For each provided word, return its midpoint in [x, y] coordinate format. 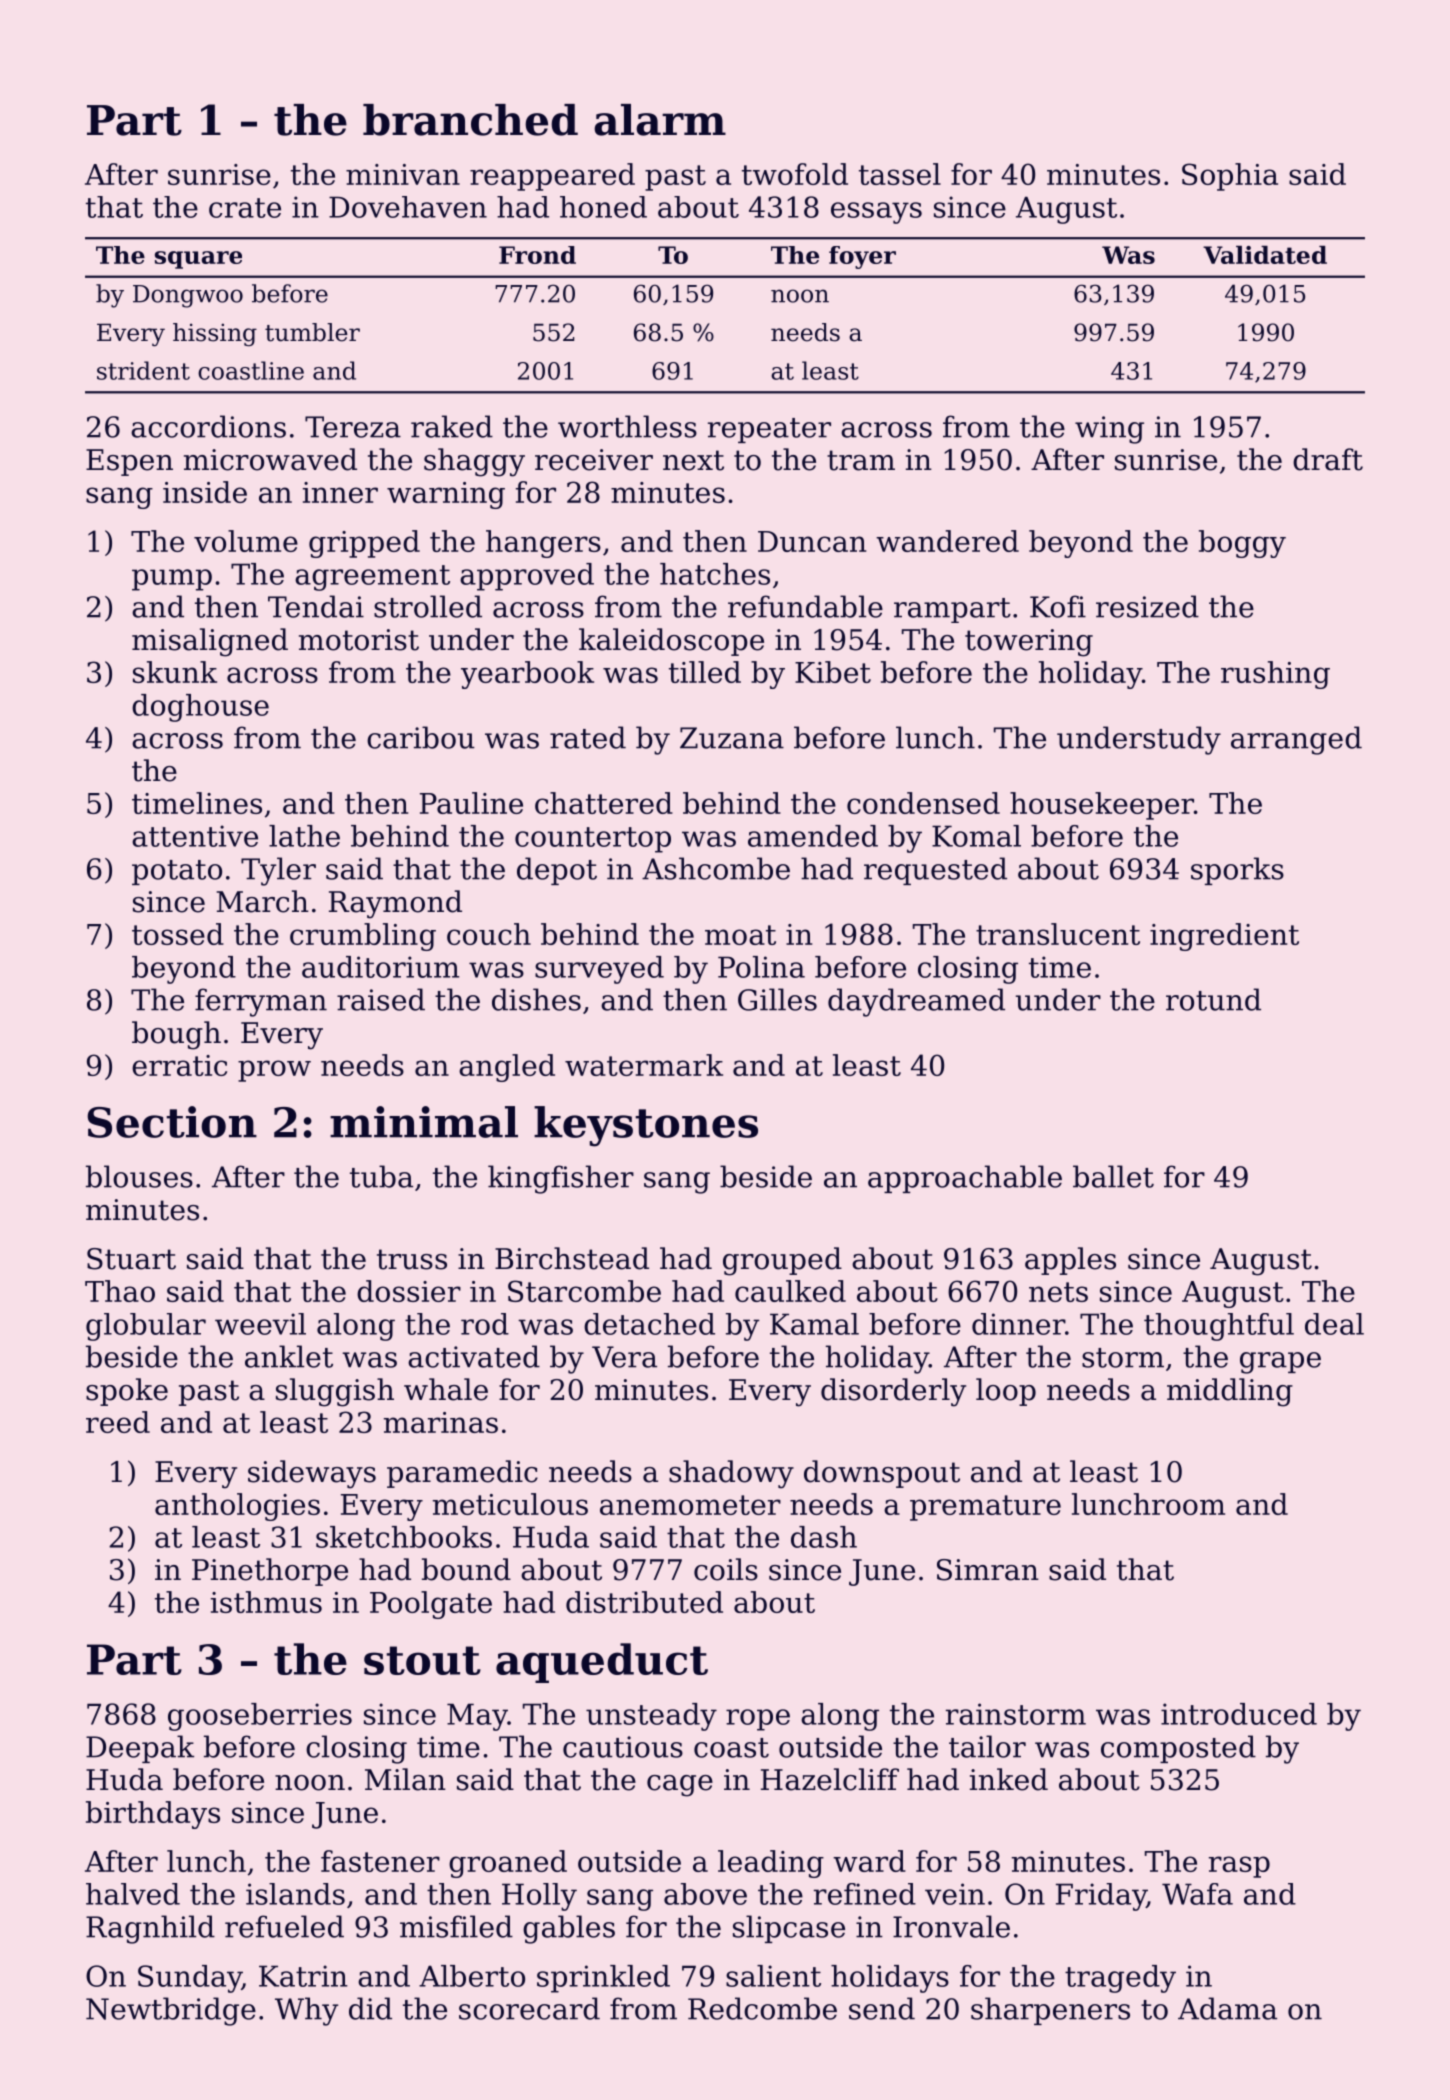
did [370, 2008]
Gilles [777, 999]
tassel [900, 174]
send [882, 2008]
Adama [1227, 2008]
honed [603, 207]
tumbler [312, 332]
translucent [1058, 934]
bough [176, 1035]
